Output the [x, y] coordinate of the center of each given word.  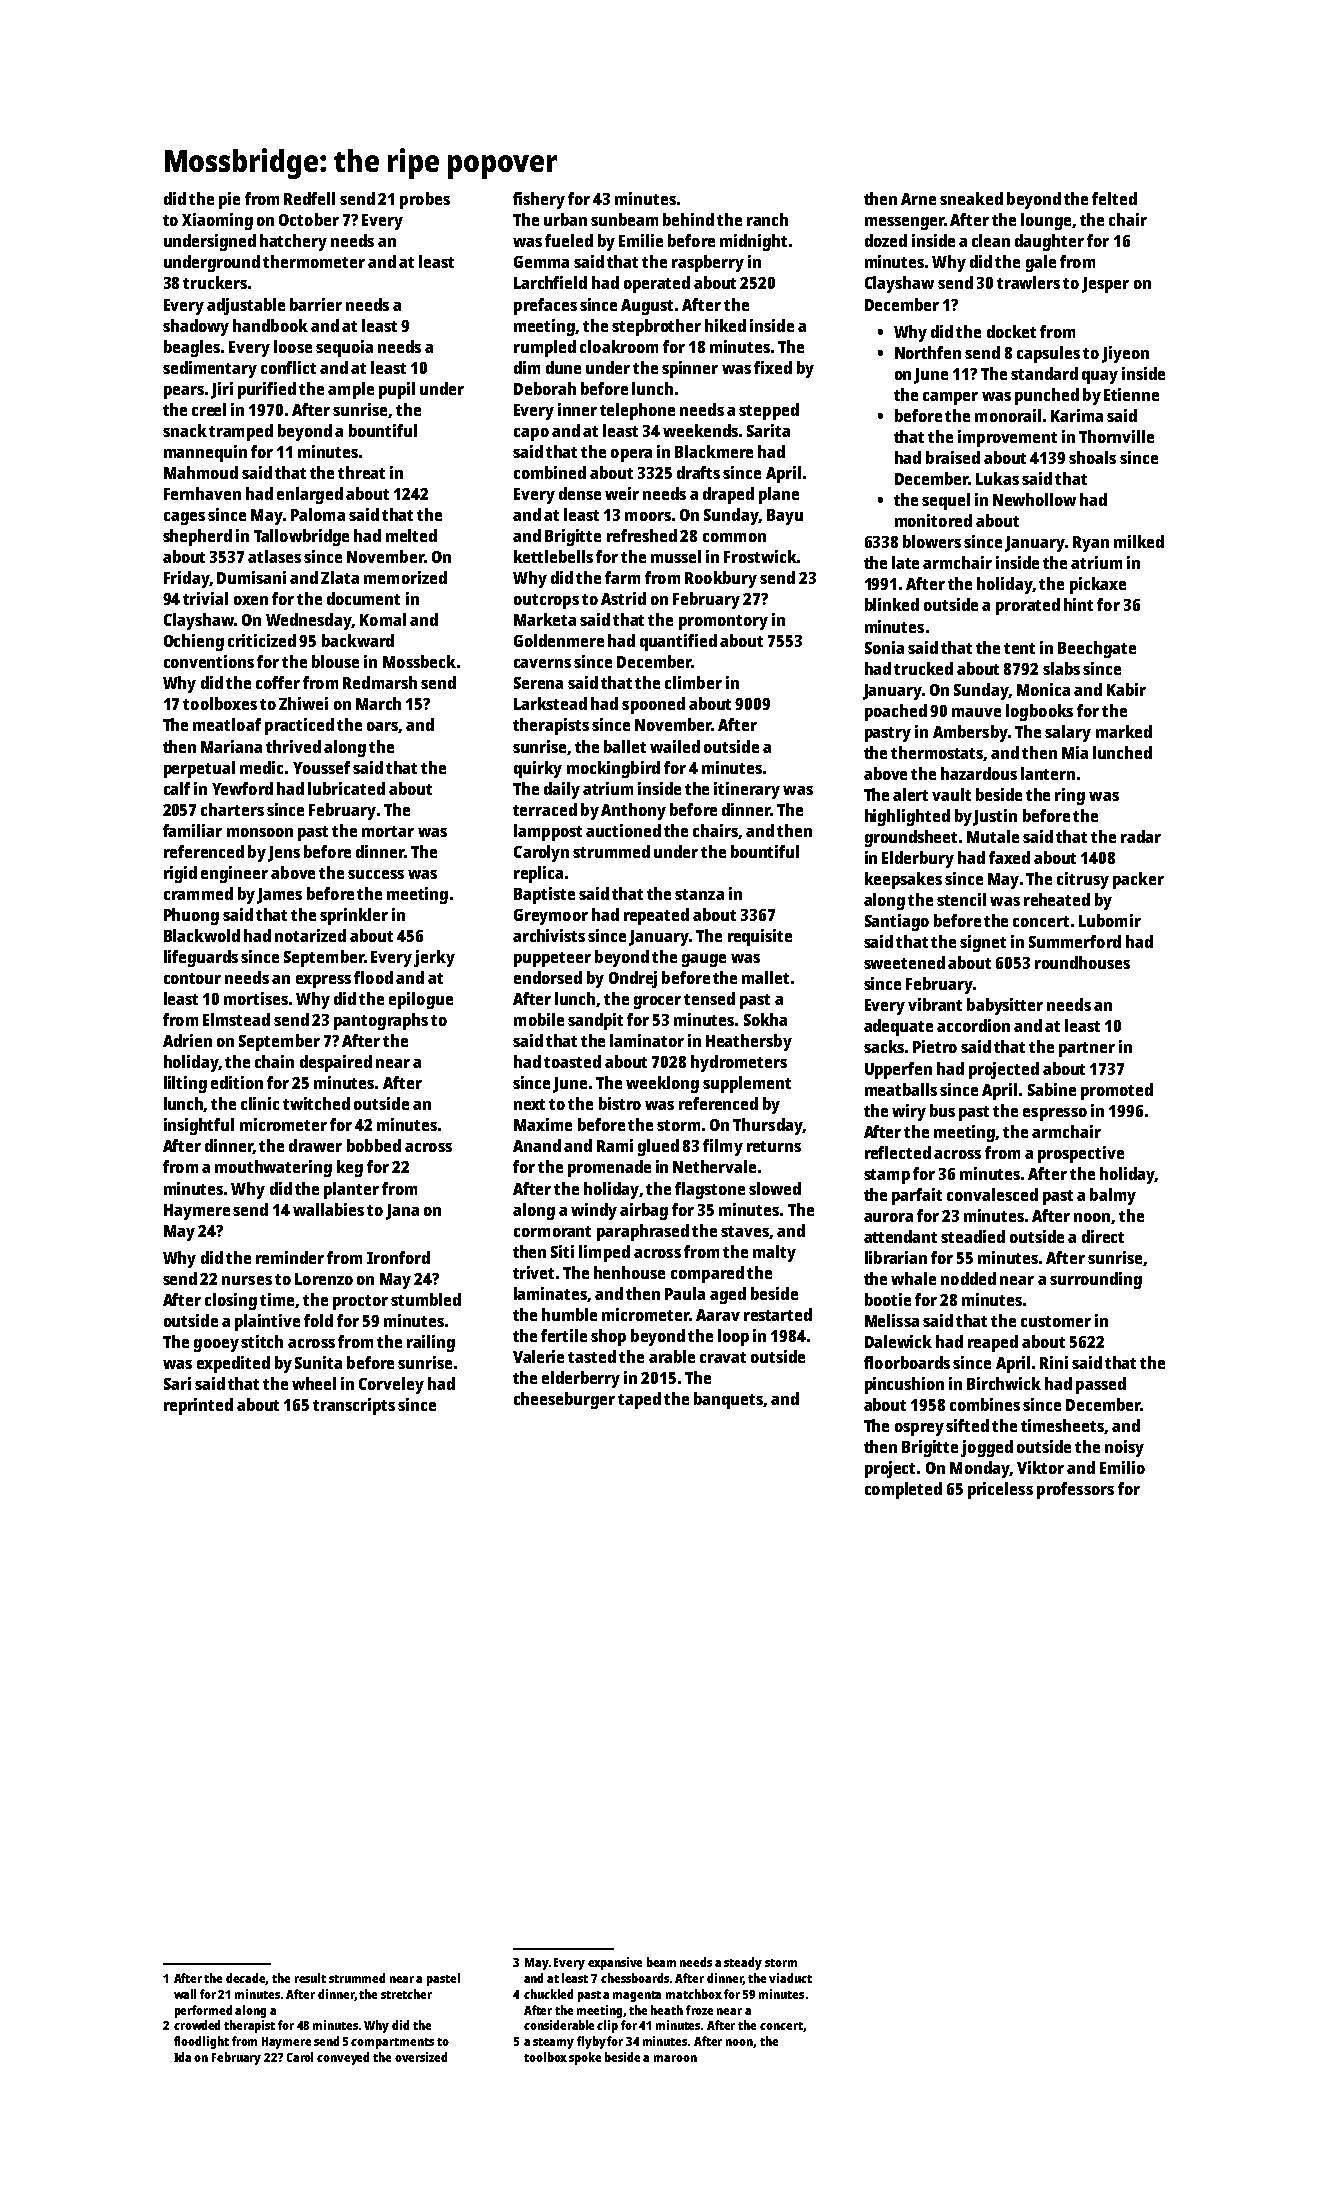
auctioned [623, 830]
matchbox [694, 1994]
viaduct [790, 1978]
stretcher [406, 1994]
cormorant [552, 1231]
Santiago [897, 922]
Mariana [231, 746]
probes [425, 200]
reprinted [198, 1406]
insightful [199, 1126]
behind [688, 219]
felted [1114, 198]
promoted [1117, 1091]
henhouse [629, 1272]
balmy [1113, 1196]
